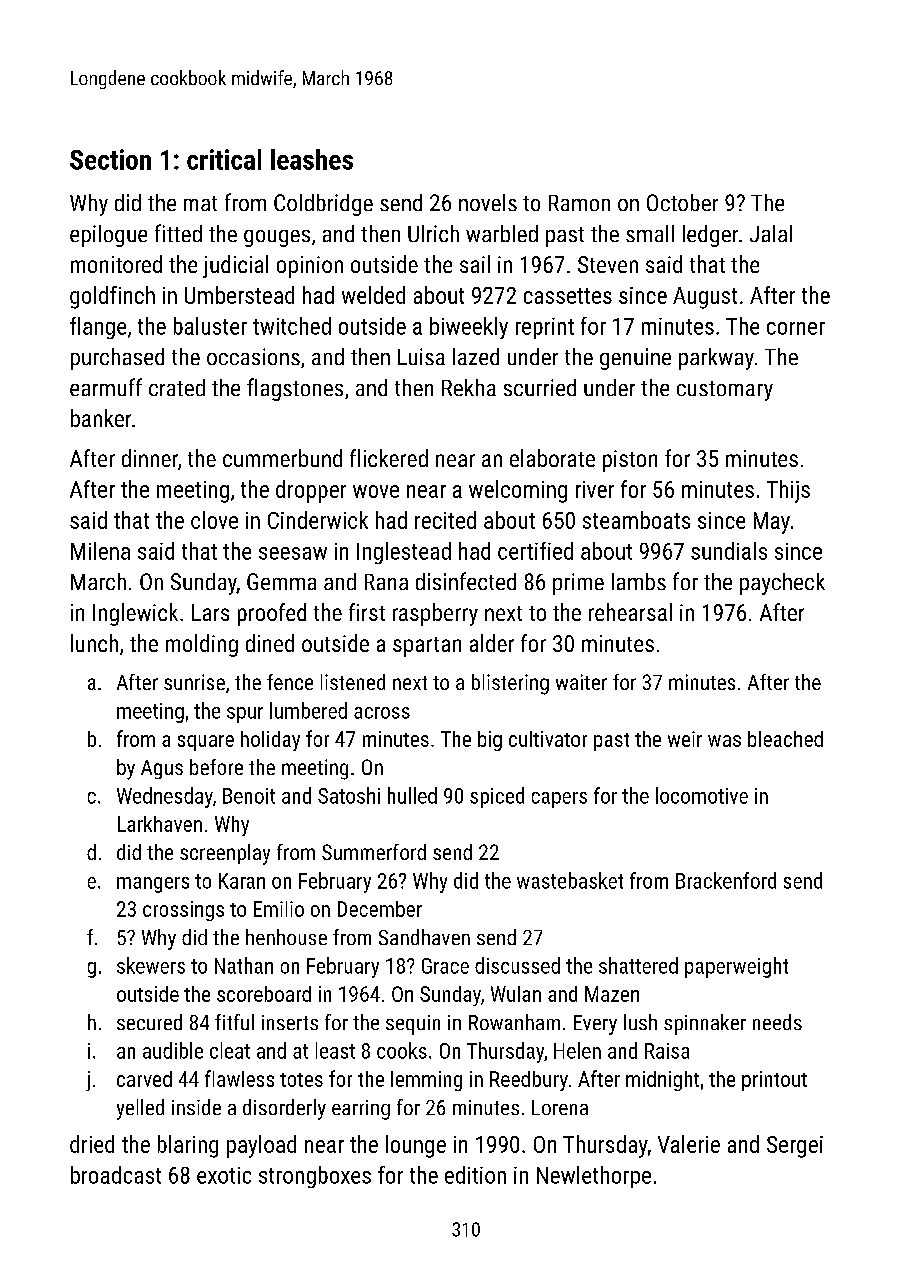 This document has height=1282, width=903. What do you see at coordinates (301, 1080) in the document?
I see `totes` at bounding box center [301, 1080].
